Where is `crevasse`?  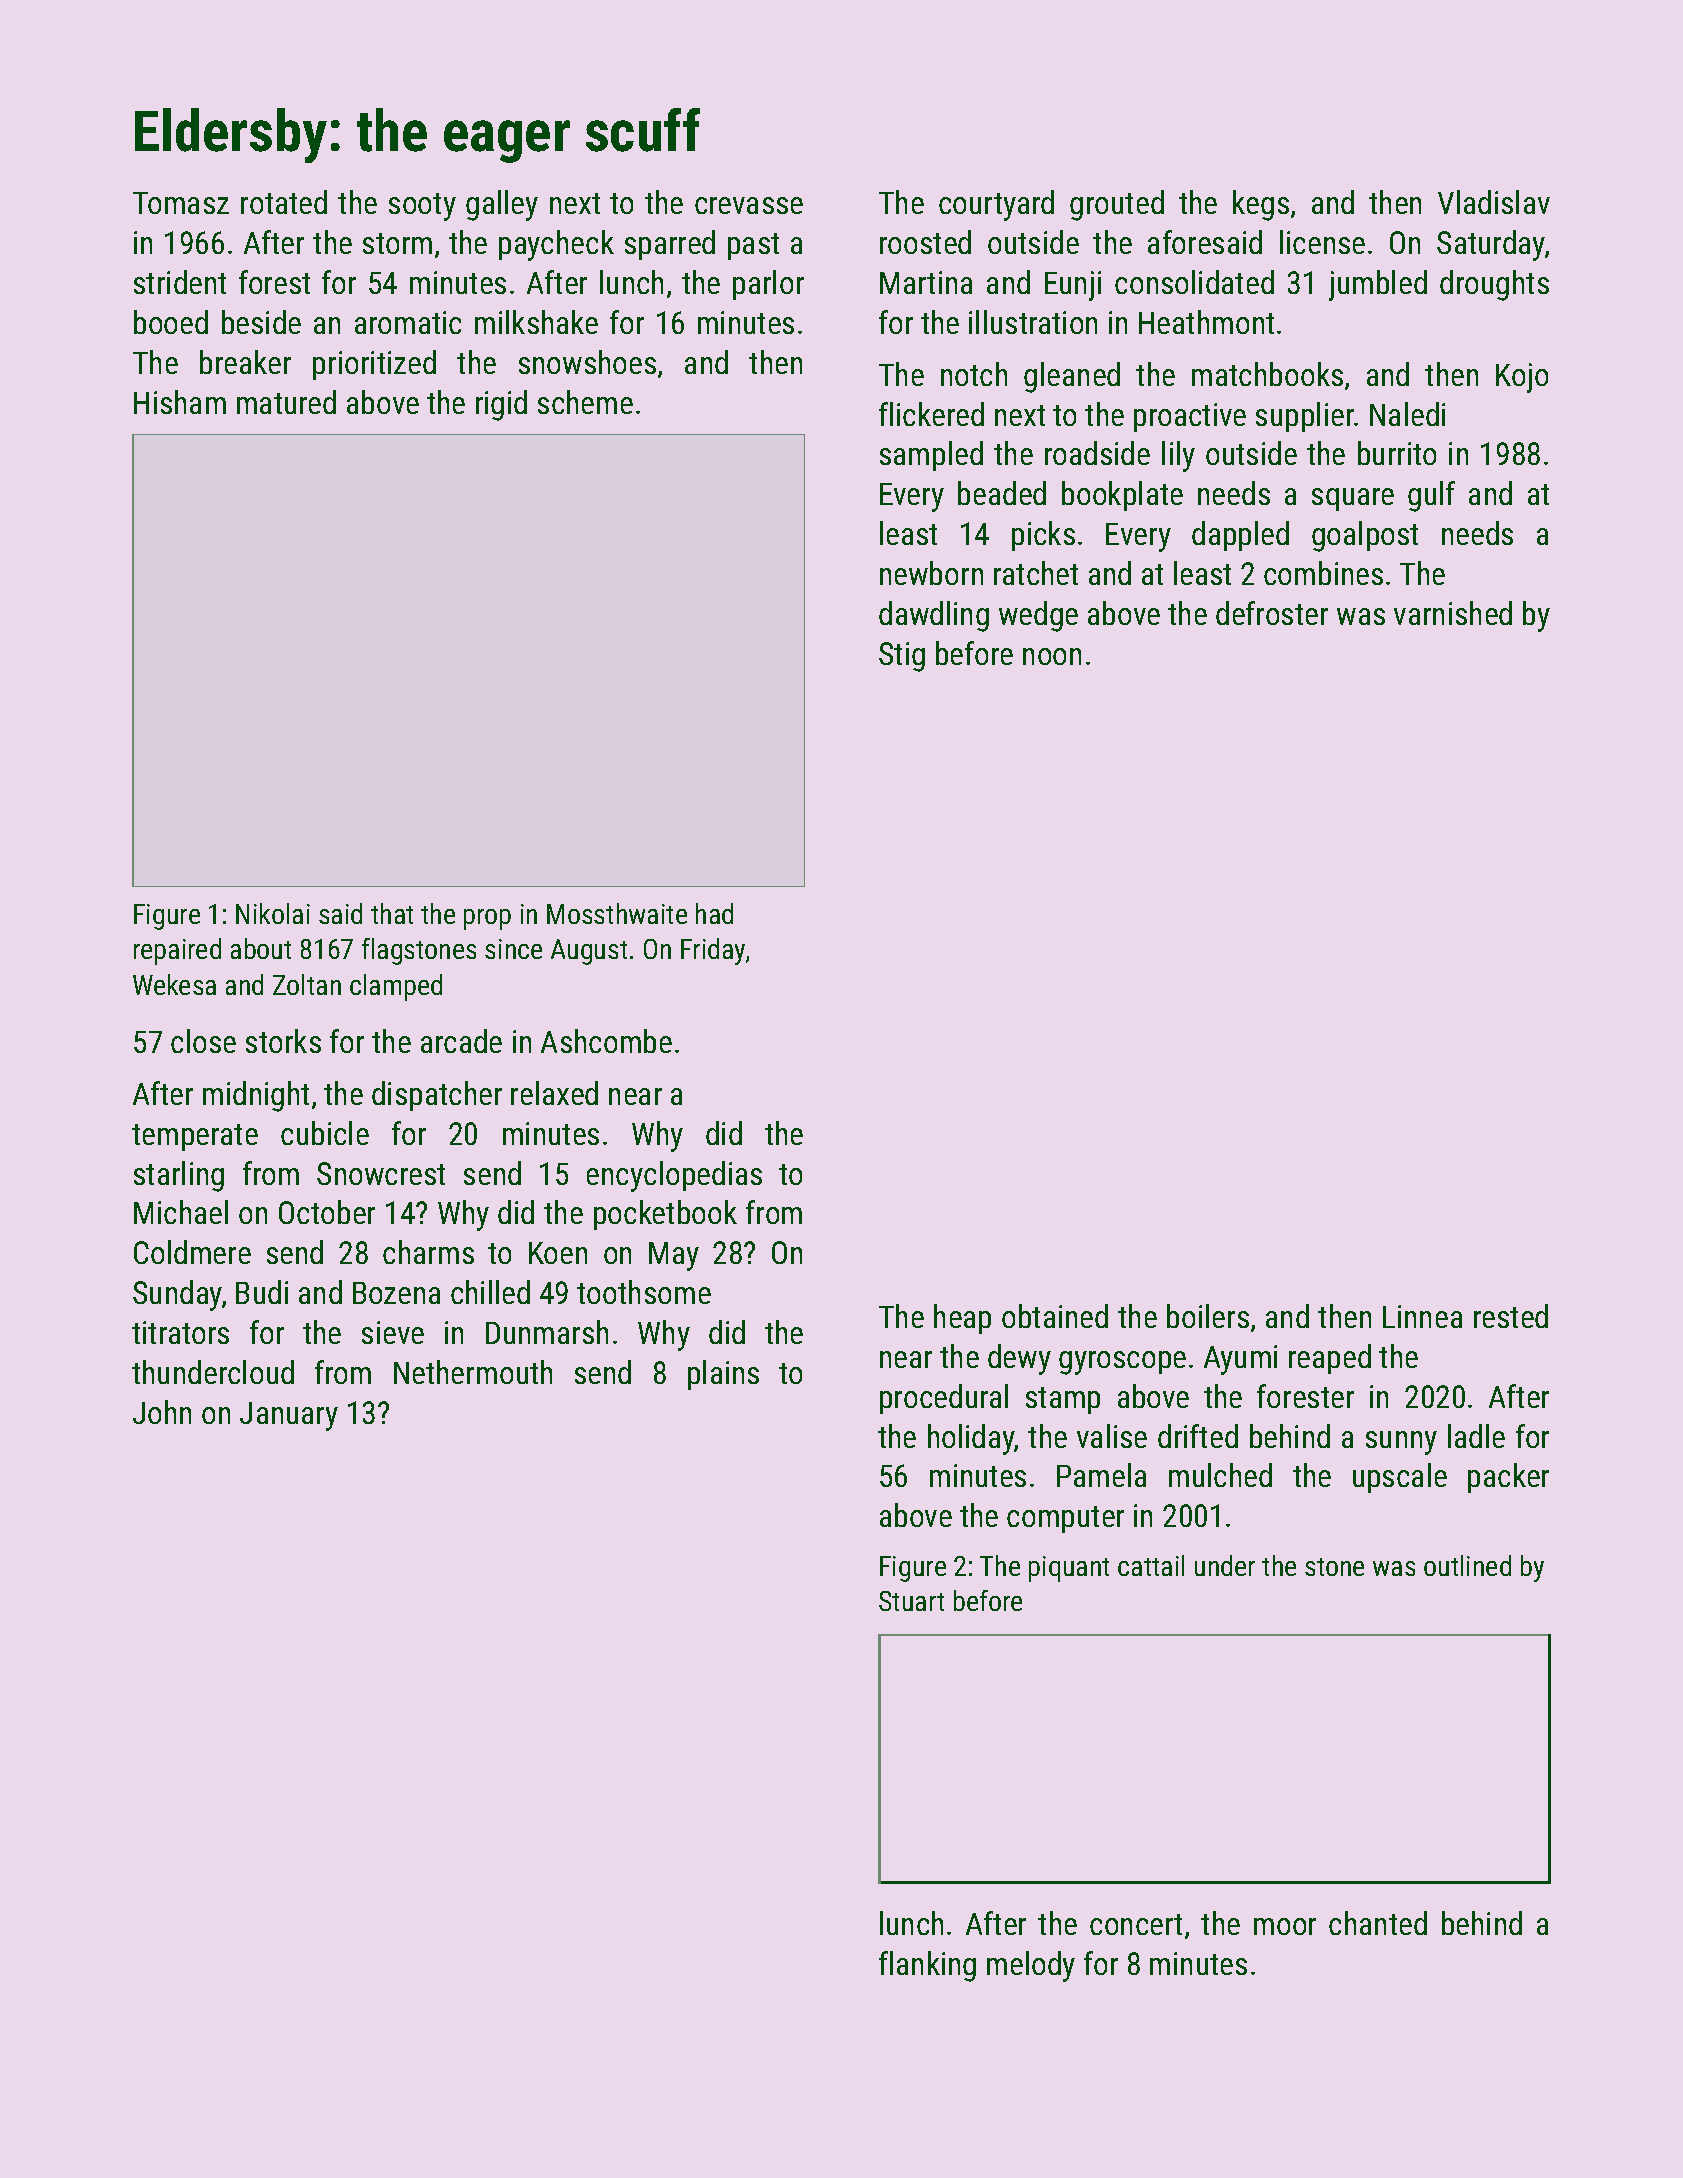
crevasse is located at coordinates (749, 205).
